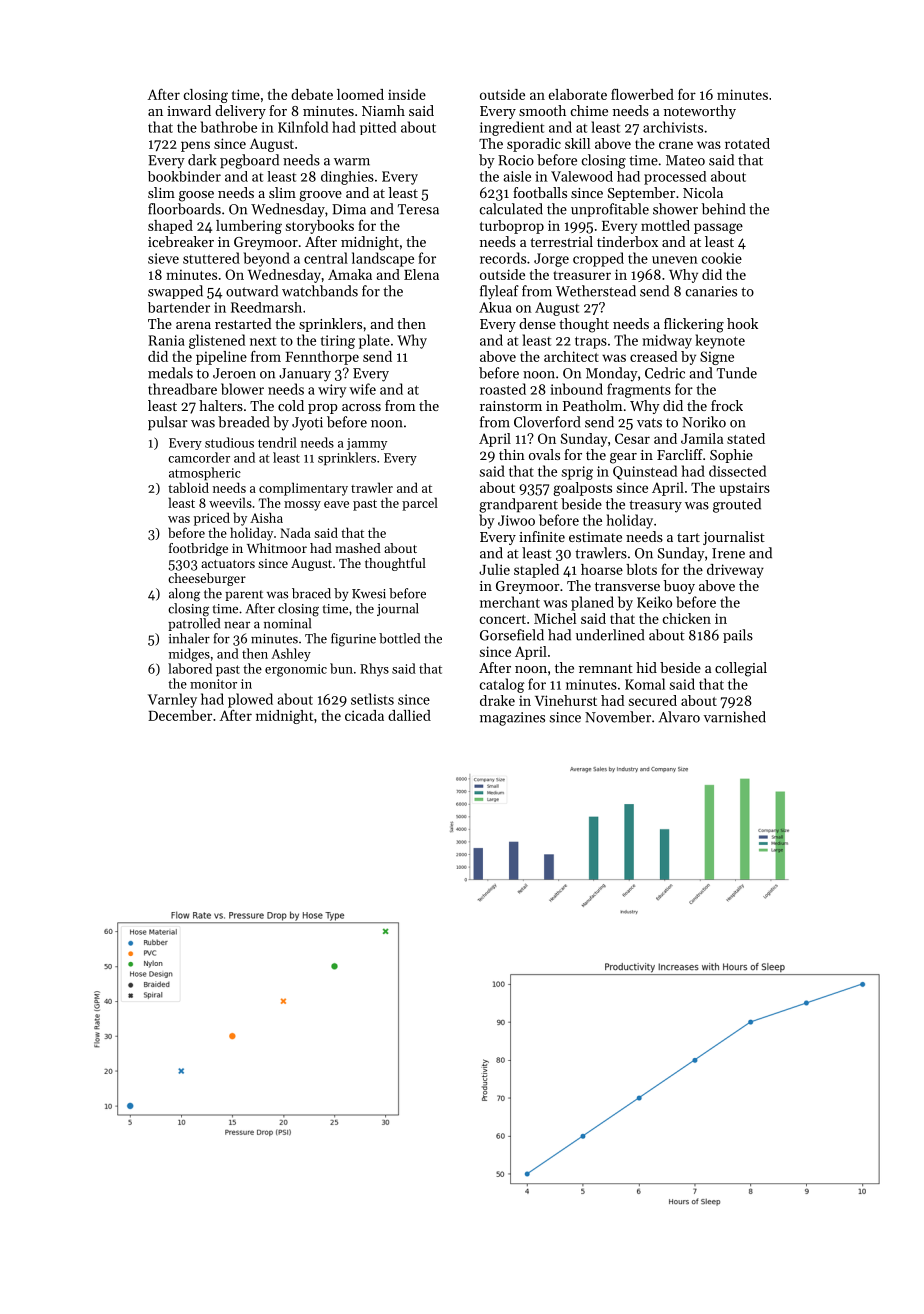 This image has width=924, height=1314. I want to click on groove, so click(320, 196).
